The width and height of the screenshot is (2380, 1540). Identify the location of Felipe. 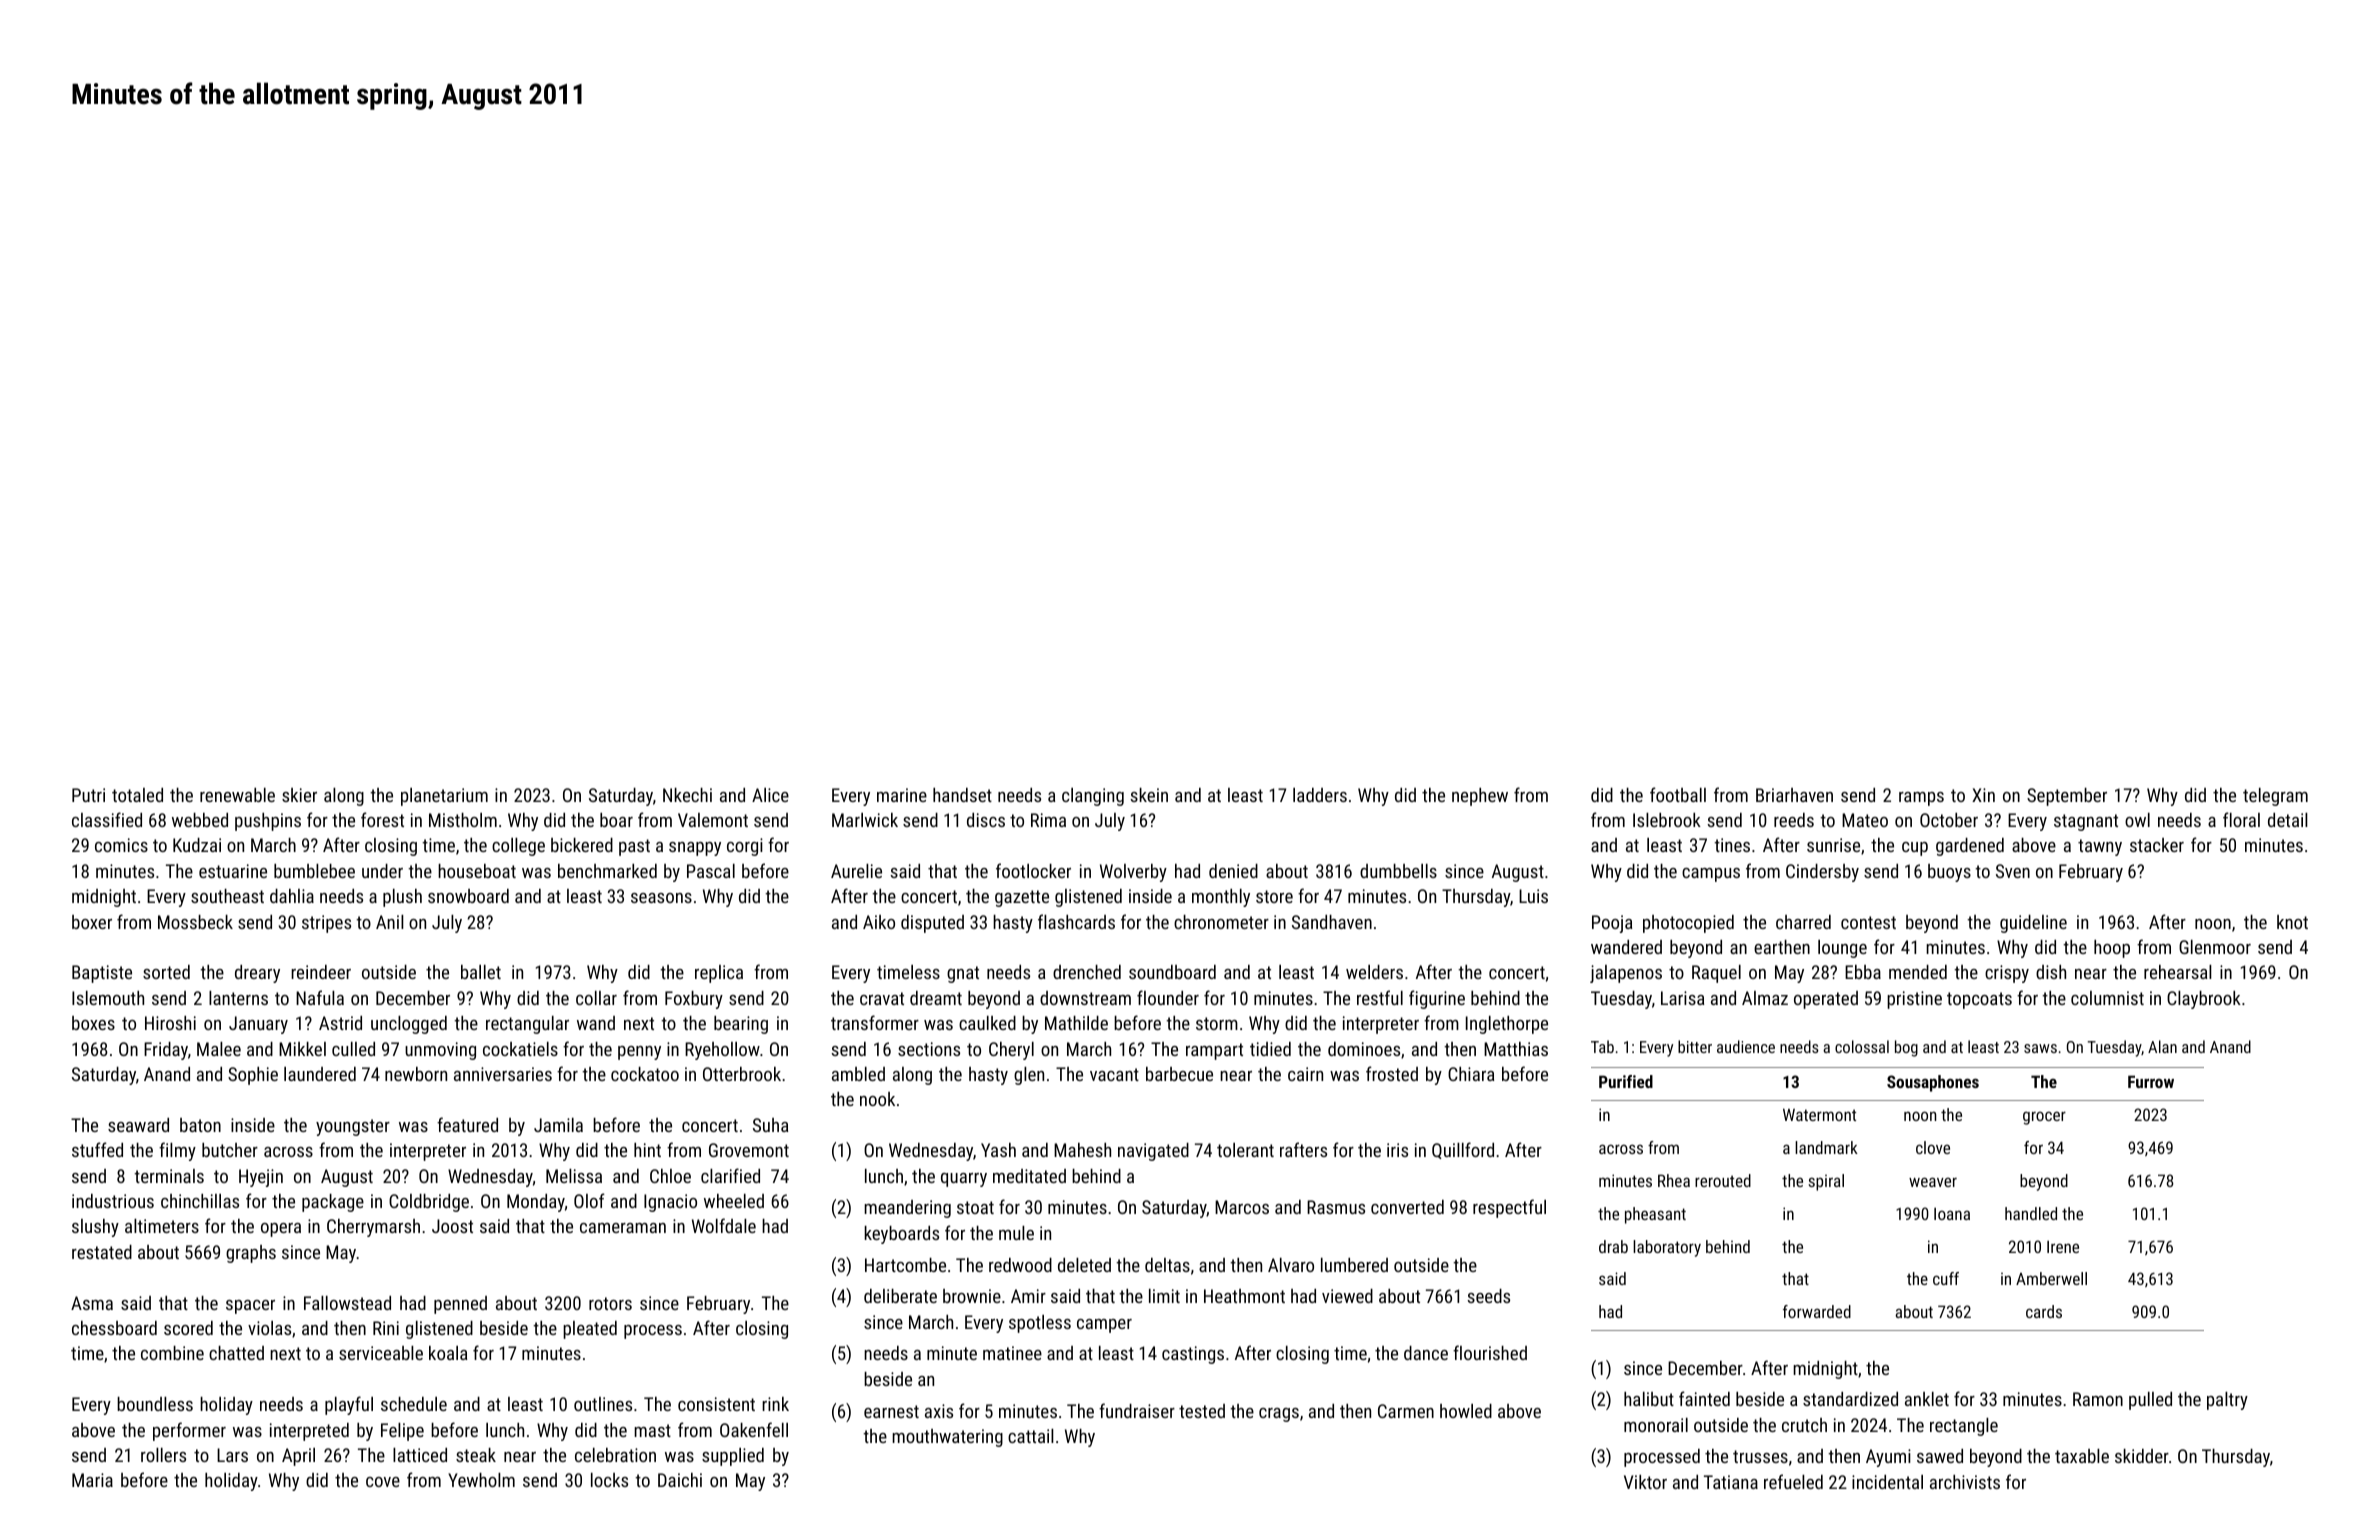
(402, 1432).
